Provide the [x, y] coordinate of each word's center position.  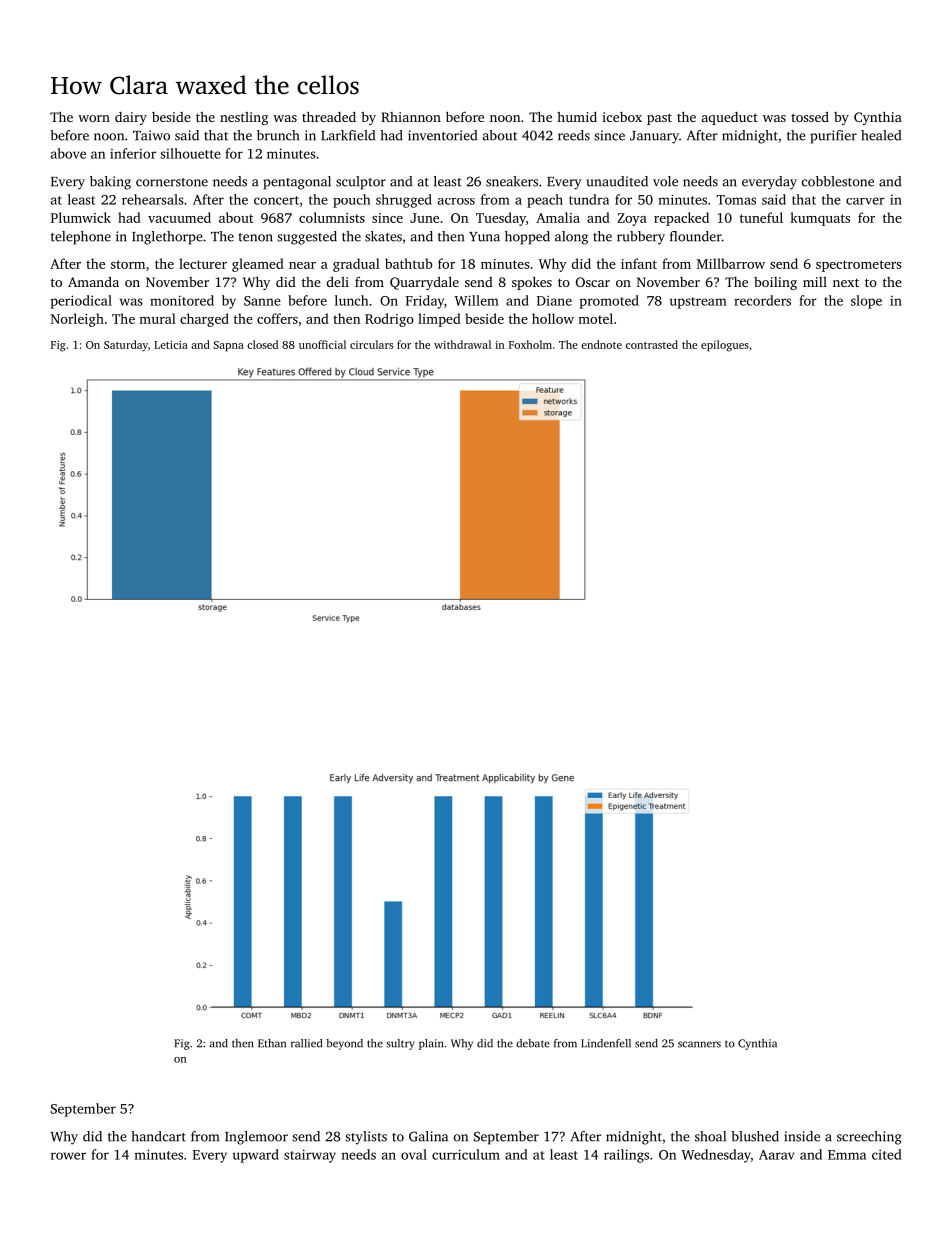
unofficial [322, 344]
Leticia [171, 344]
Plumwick [80, 217]
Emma [847, 1155]
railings [626, 1156]
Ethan [272, 1043]
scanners [699, 1044]
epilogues [725, 346]
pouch [351, 201]
